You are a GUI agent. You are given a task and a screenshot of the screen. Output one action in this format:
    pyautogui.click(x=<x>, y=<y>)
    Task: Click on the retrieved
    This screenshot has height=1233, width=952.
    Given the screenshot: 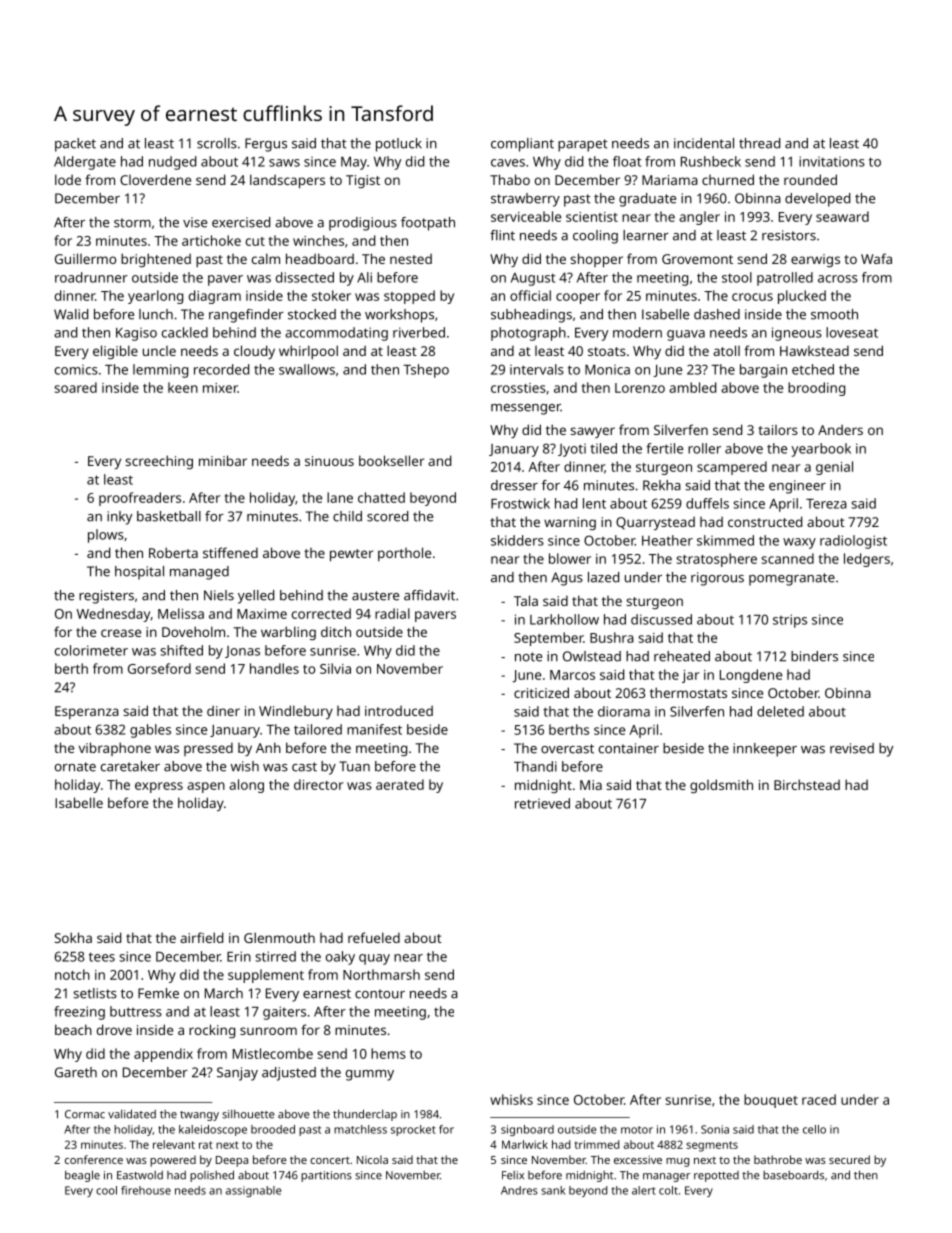 What is the action you would take?
    pyautogui.click(x=542, y=803)
